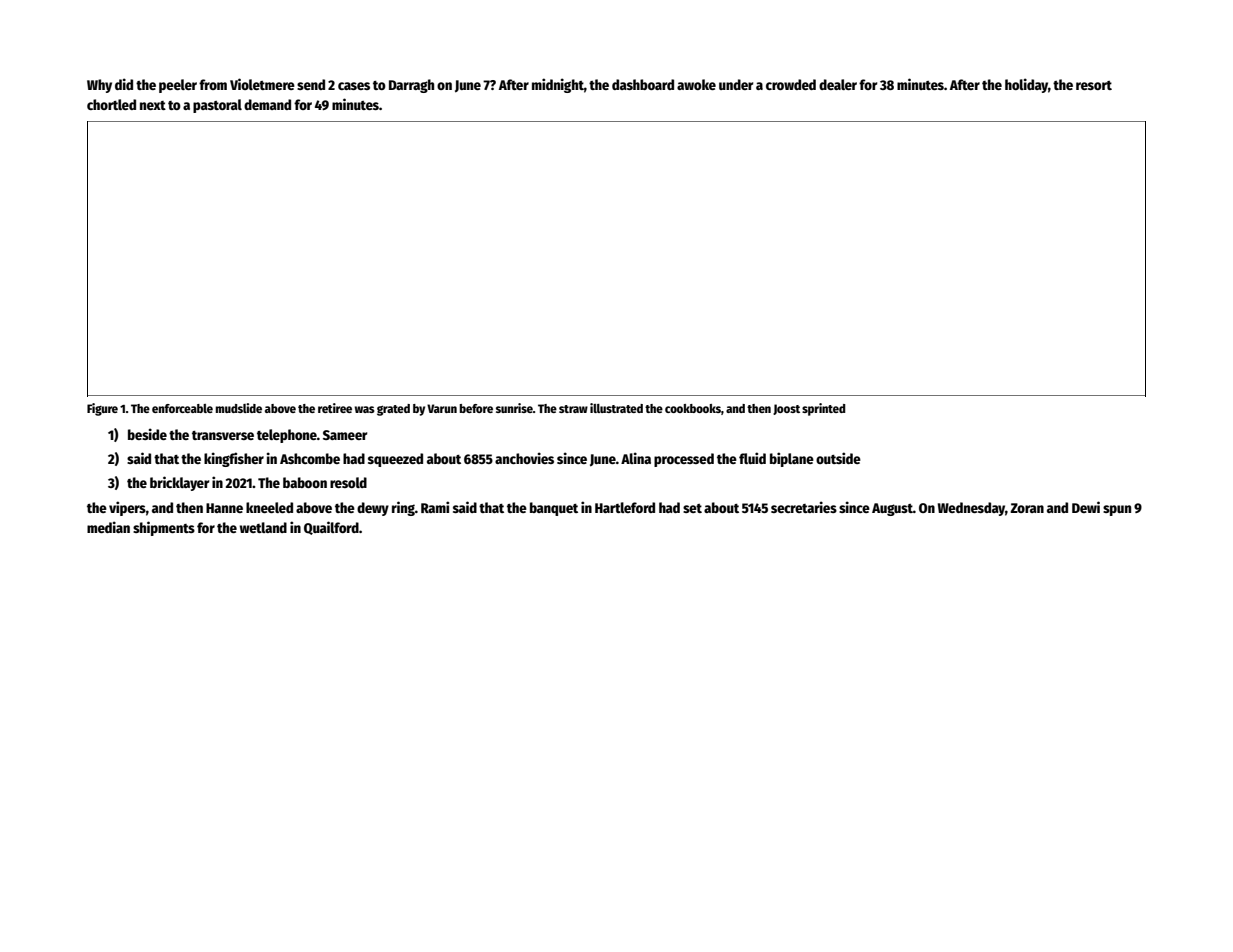  I want to click on illustrated, so click(616, 408).
